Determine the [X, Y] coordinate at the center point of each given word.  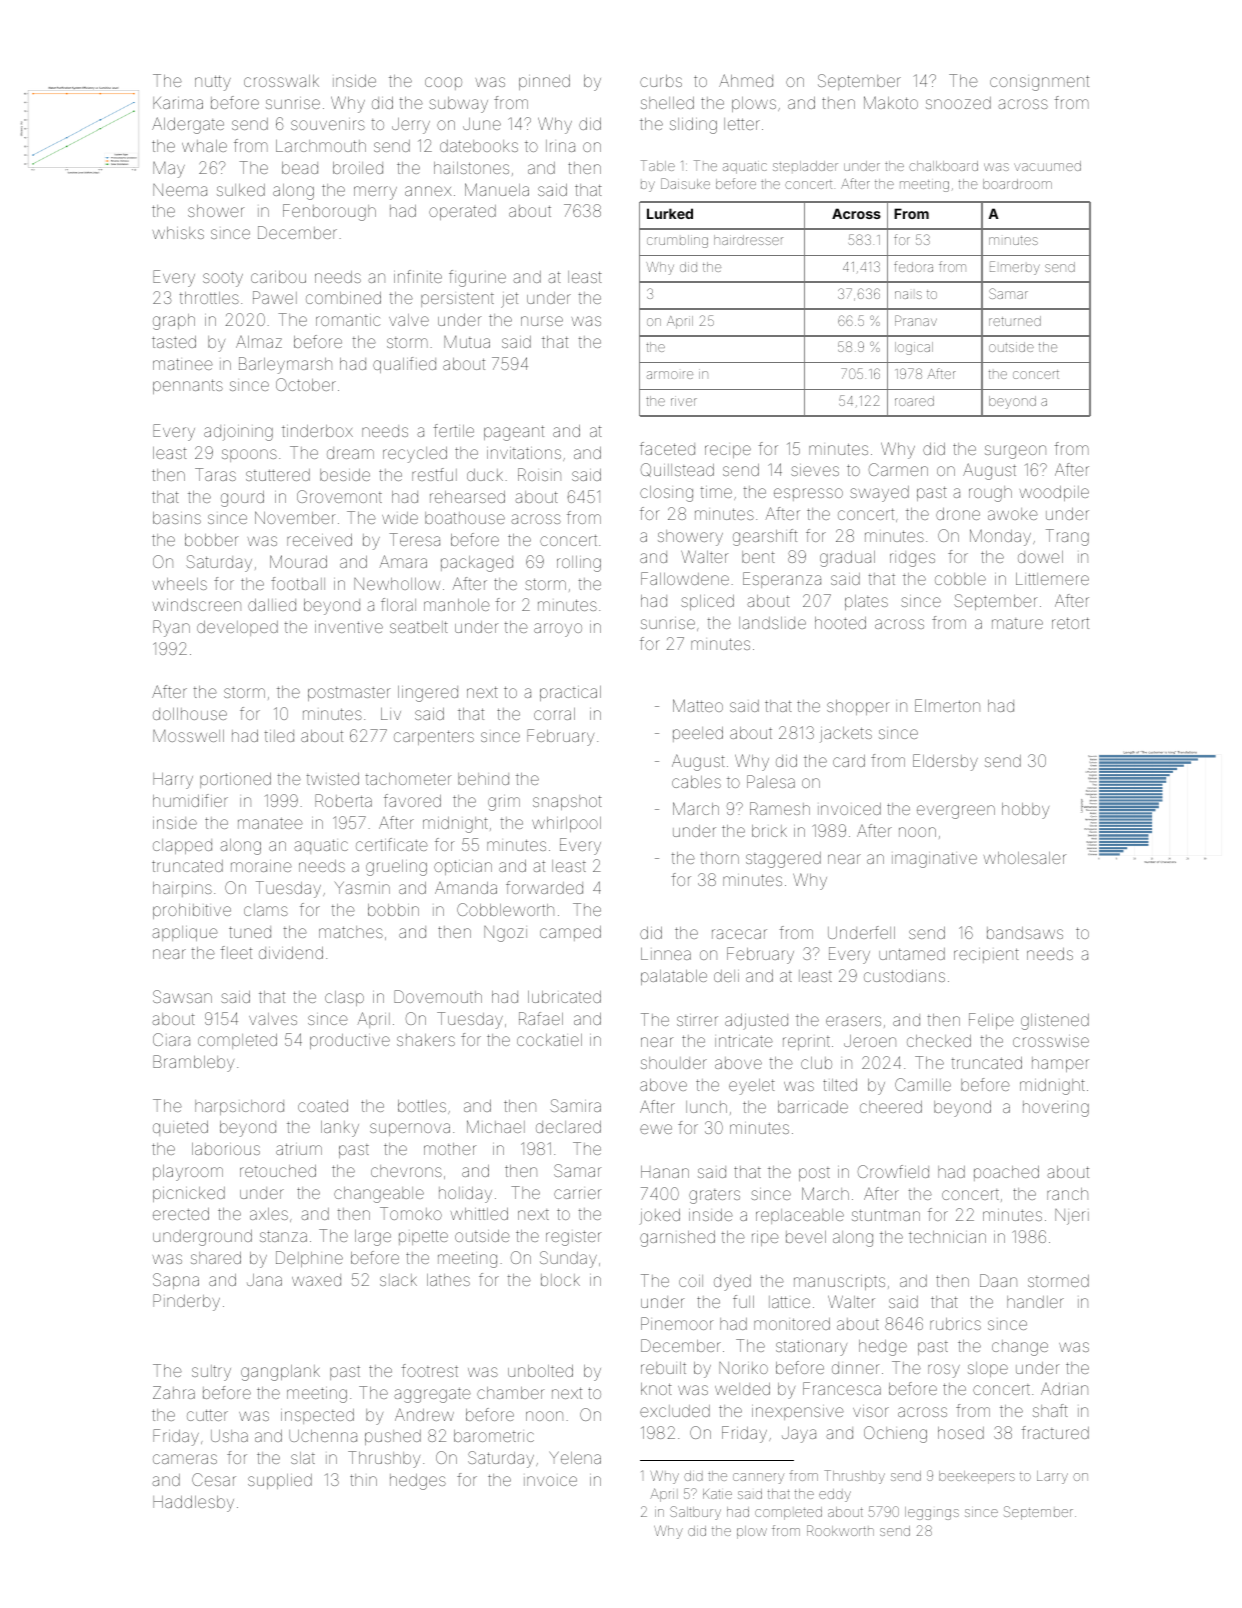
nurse [542, 321]
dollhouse [190, 714]
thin [363, 1480]
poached [1006, 1173]
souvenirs [328, 124]
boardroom [1017, 184]
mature [1017, 623]
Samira [575, 1105]
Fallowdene [685, 578]
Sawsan [182, 996]
